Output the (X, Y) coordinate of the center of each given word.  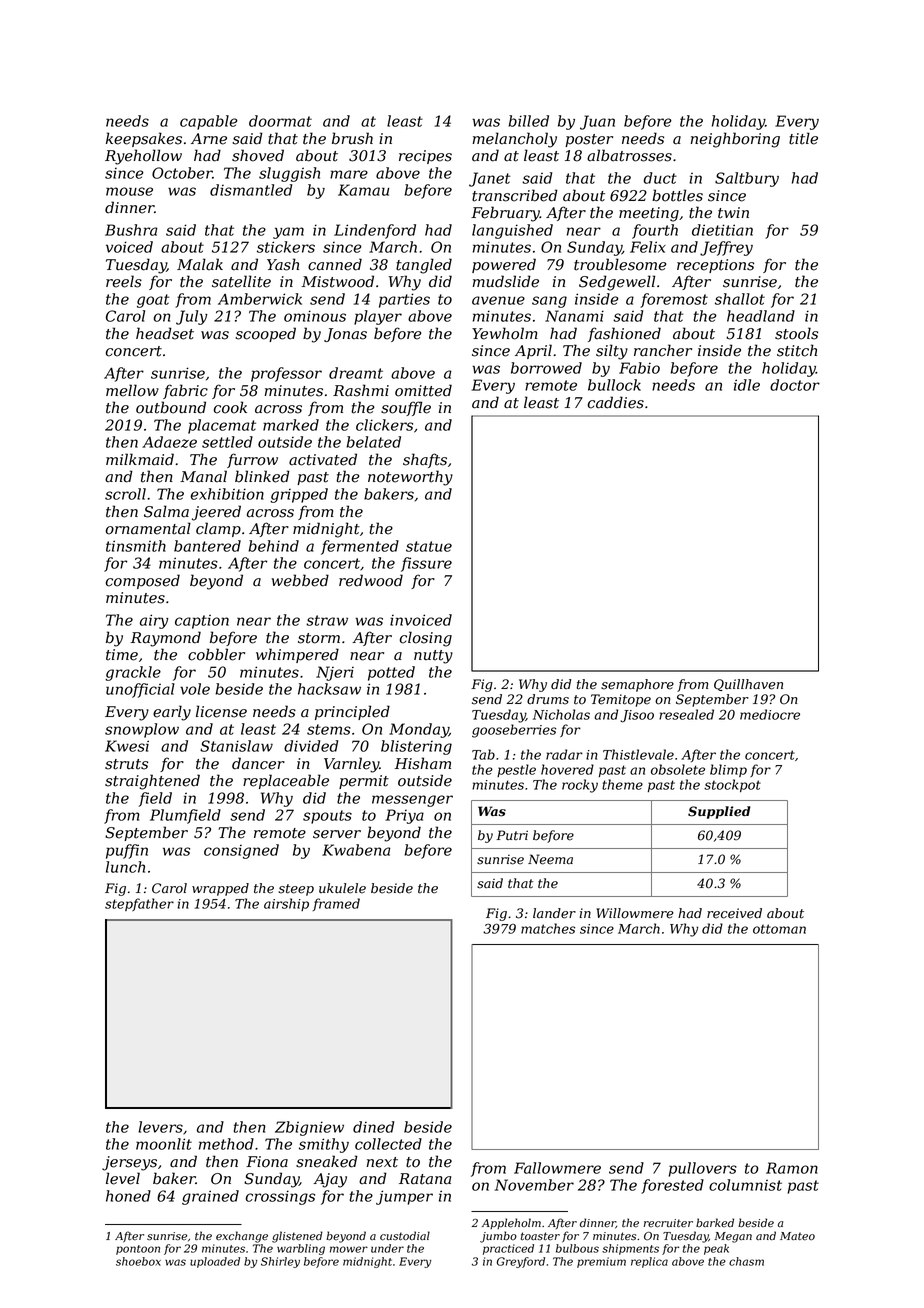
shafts (425, 460)
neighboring (735, 140)
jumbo (498, 1237)
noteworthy (410, 478)
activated (323, 459)
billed (528, 121)
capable (209, 122)
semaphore (637, 685)
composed (143, 581)
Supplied (719, 812)
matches (548, 928)
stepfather (139, 904)
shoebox (138, 1261)
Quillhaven (748, 685)
